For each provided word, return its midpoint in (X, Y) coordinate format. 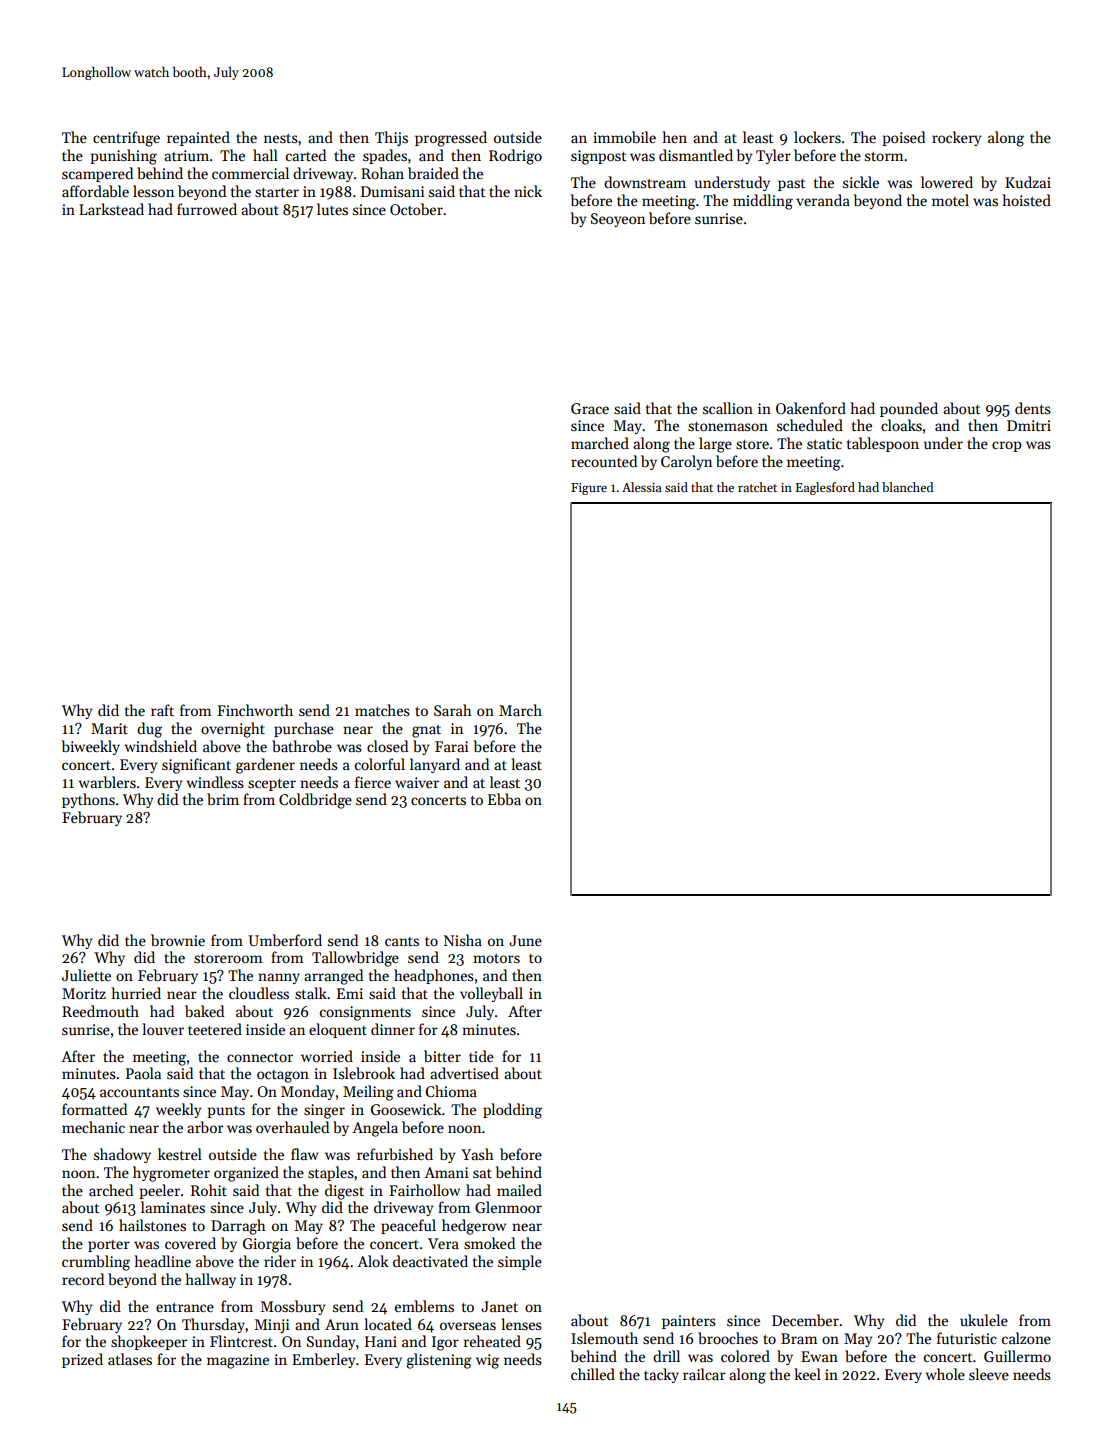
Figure (589, 489)
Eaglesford (825, 488)
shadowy (122, 1155)
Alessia (642, 487)
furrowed (207, 209)
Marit (109, 728)
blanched (907, 487)
